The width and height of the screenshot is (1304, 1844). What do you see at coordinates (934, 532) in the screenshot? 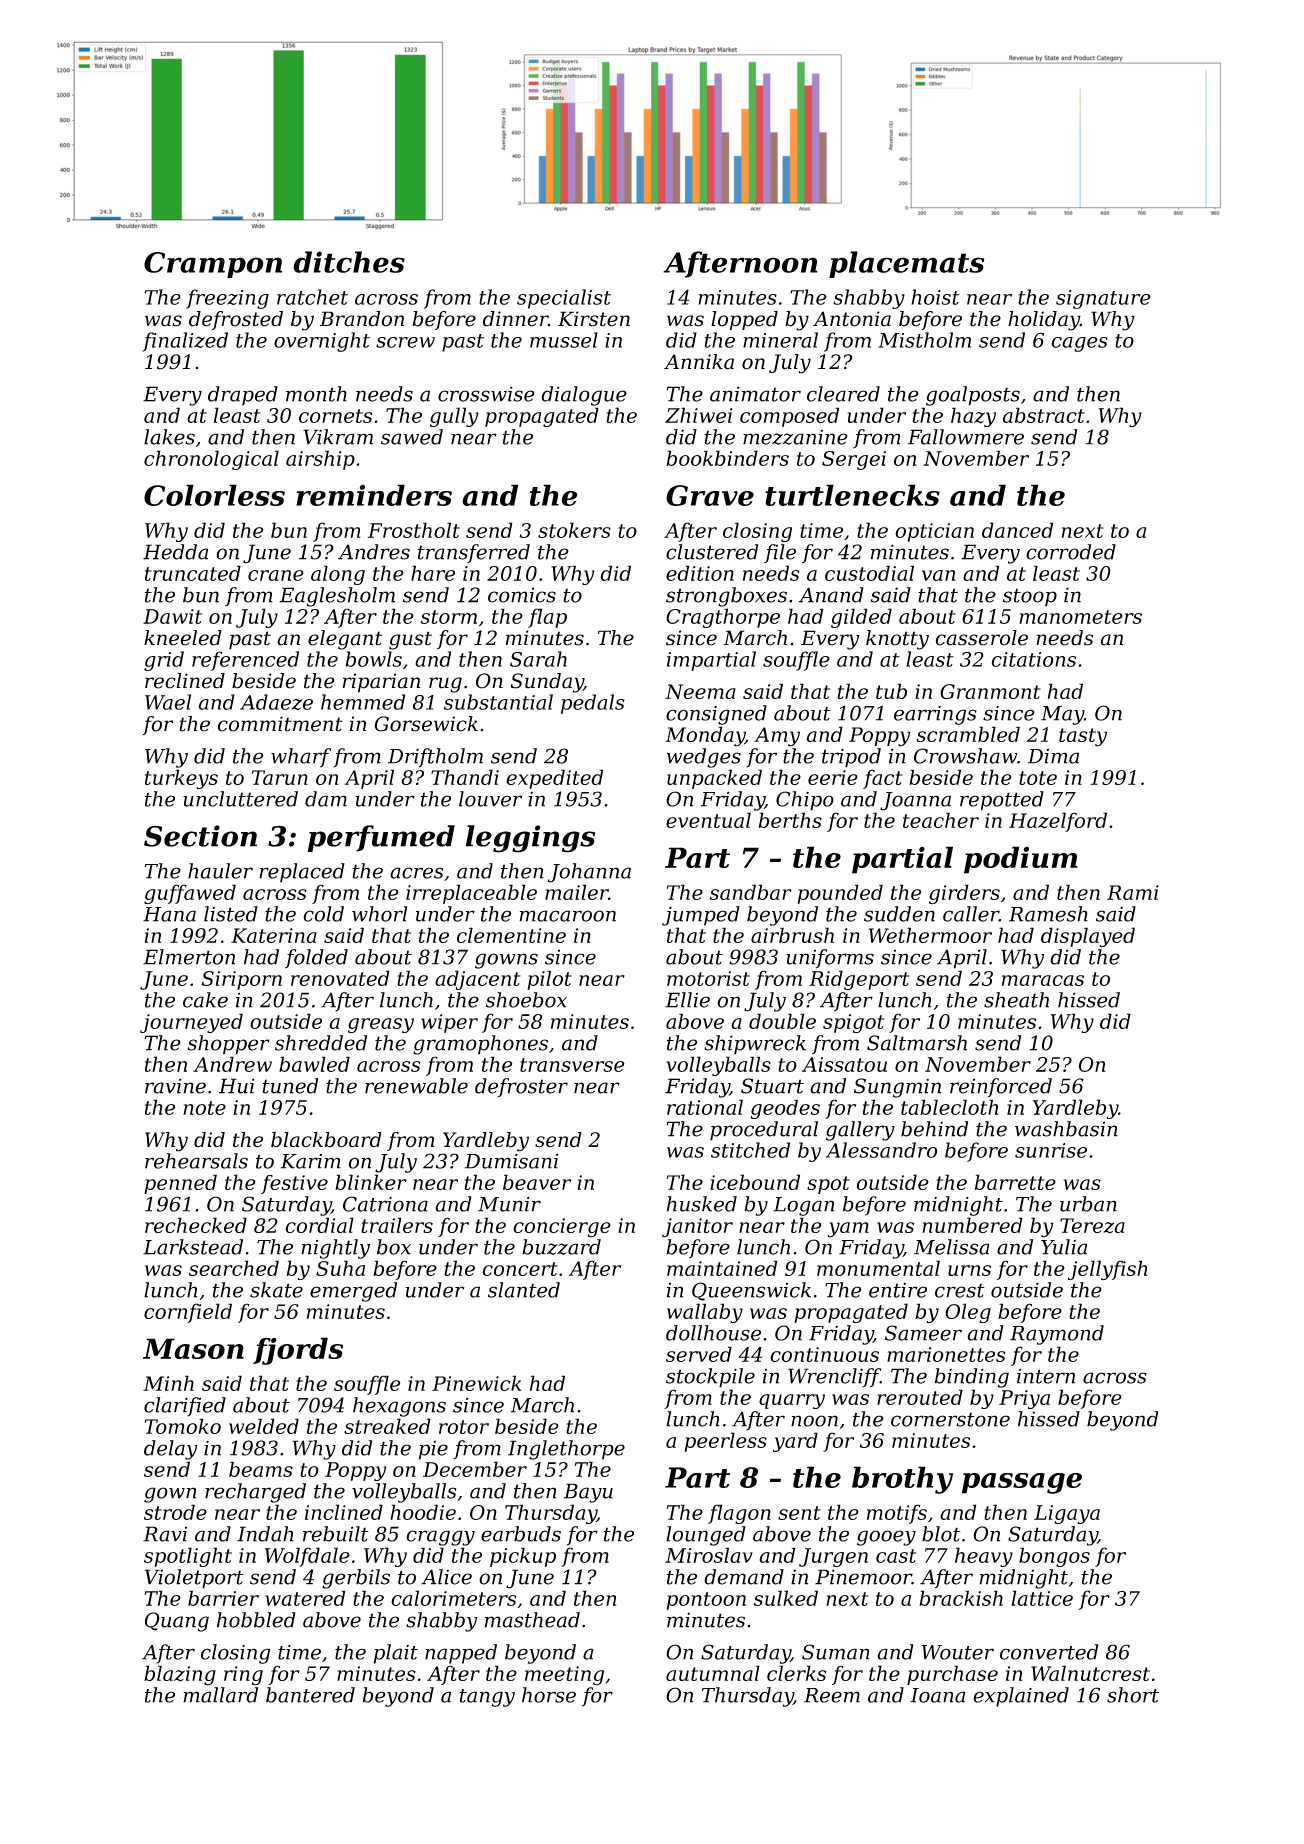
I see `optician` at bounding box center [934, 532].
